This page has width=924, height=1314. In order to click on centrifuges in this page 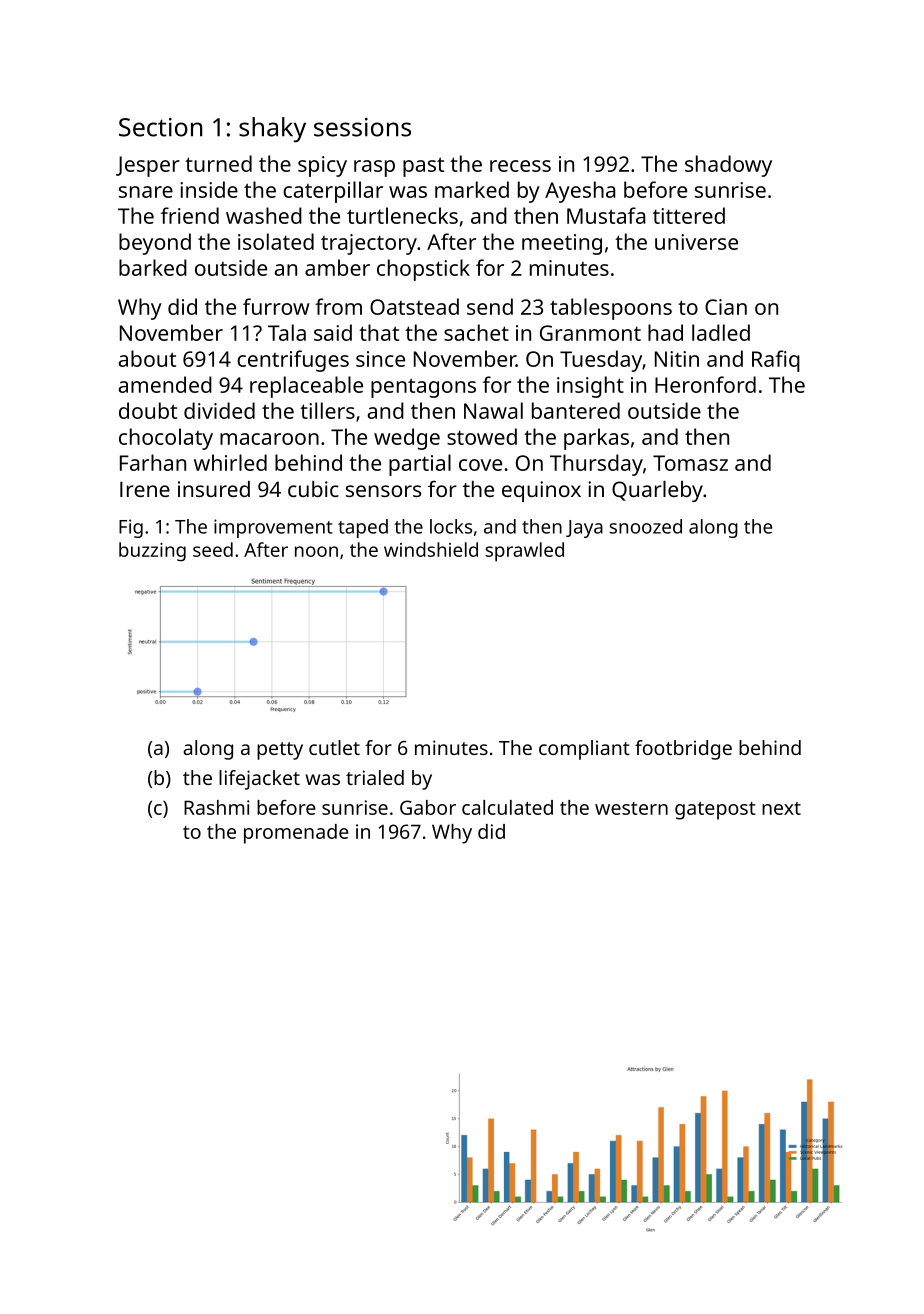, I will do `click(293, 361)`.
